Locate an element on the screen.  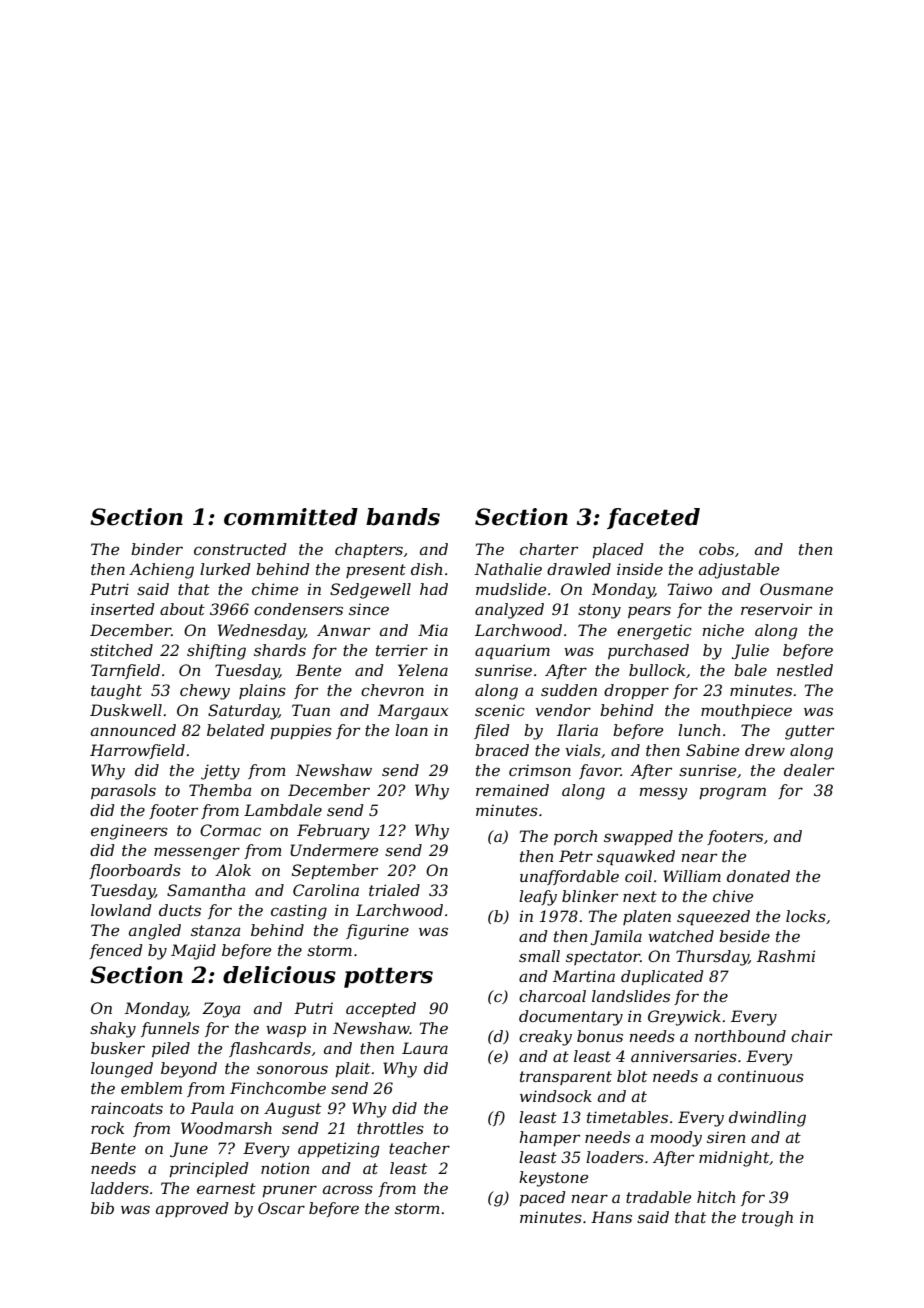
chair is located at coordinates (811, 1036).
